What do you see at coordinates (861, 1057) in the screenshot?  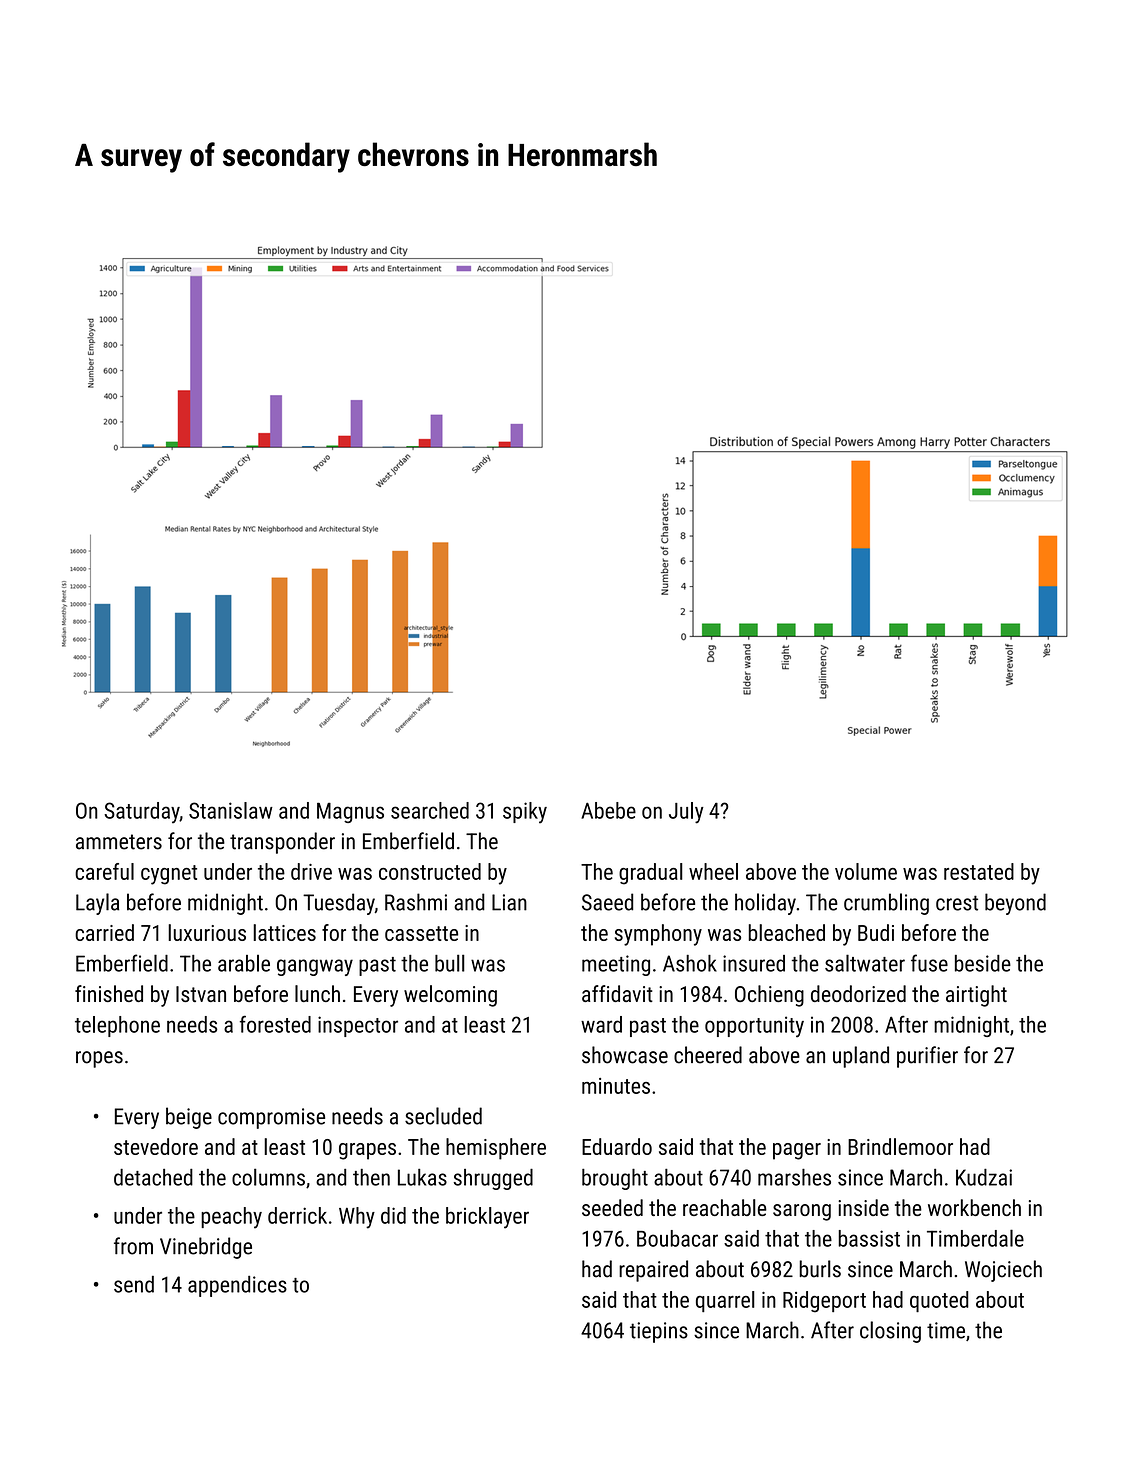 I see `upland` at bounding box center [861, 1057].
